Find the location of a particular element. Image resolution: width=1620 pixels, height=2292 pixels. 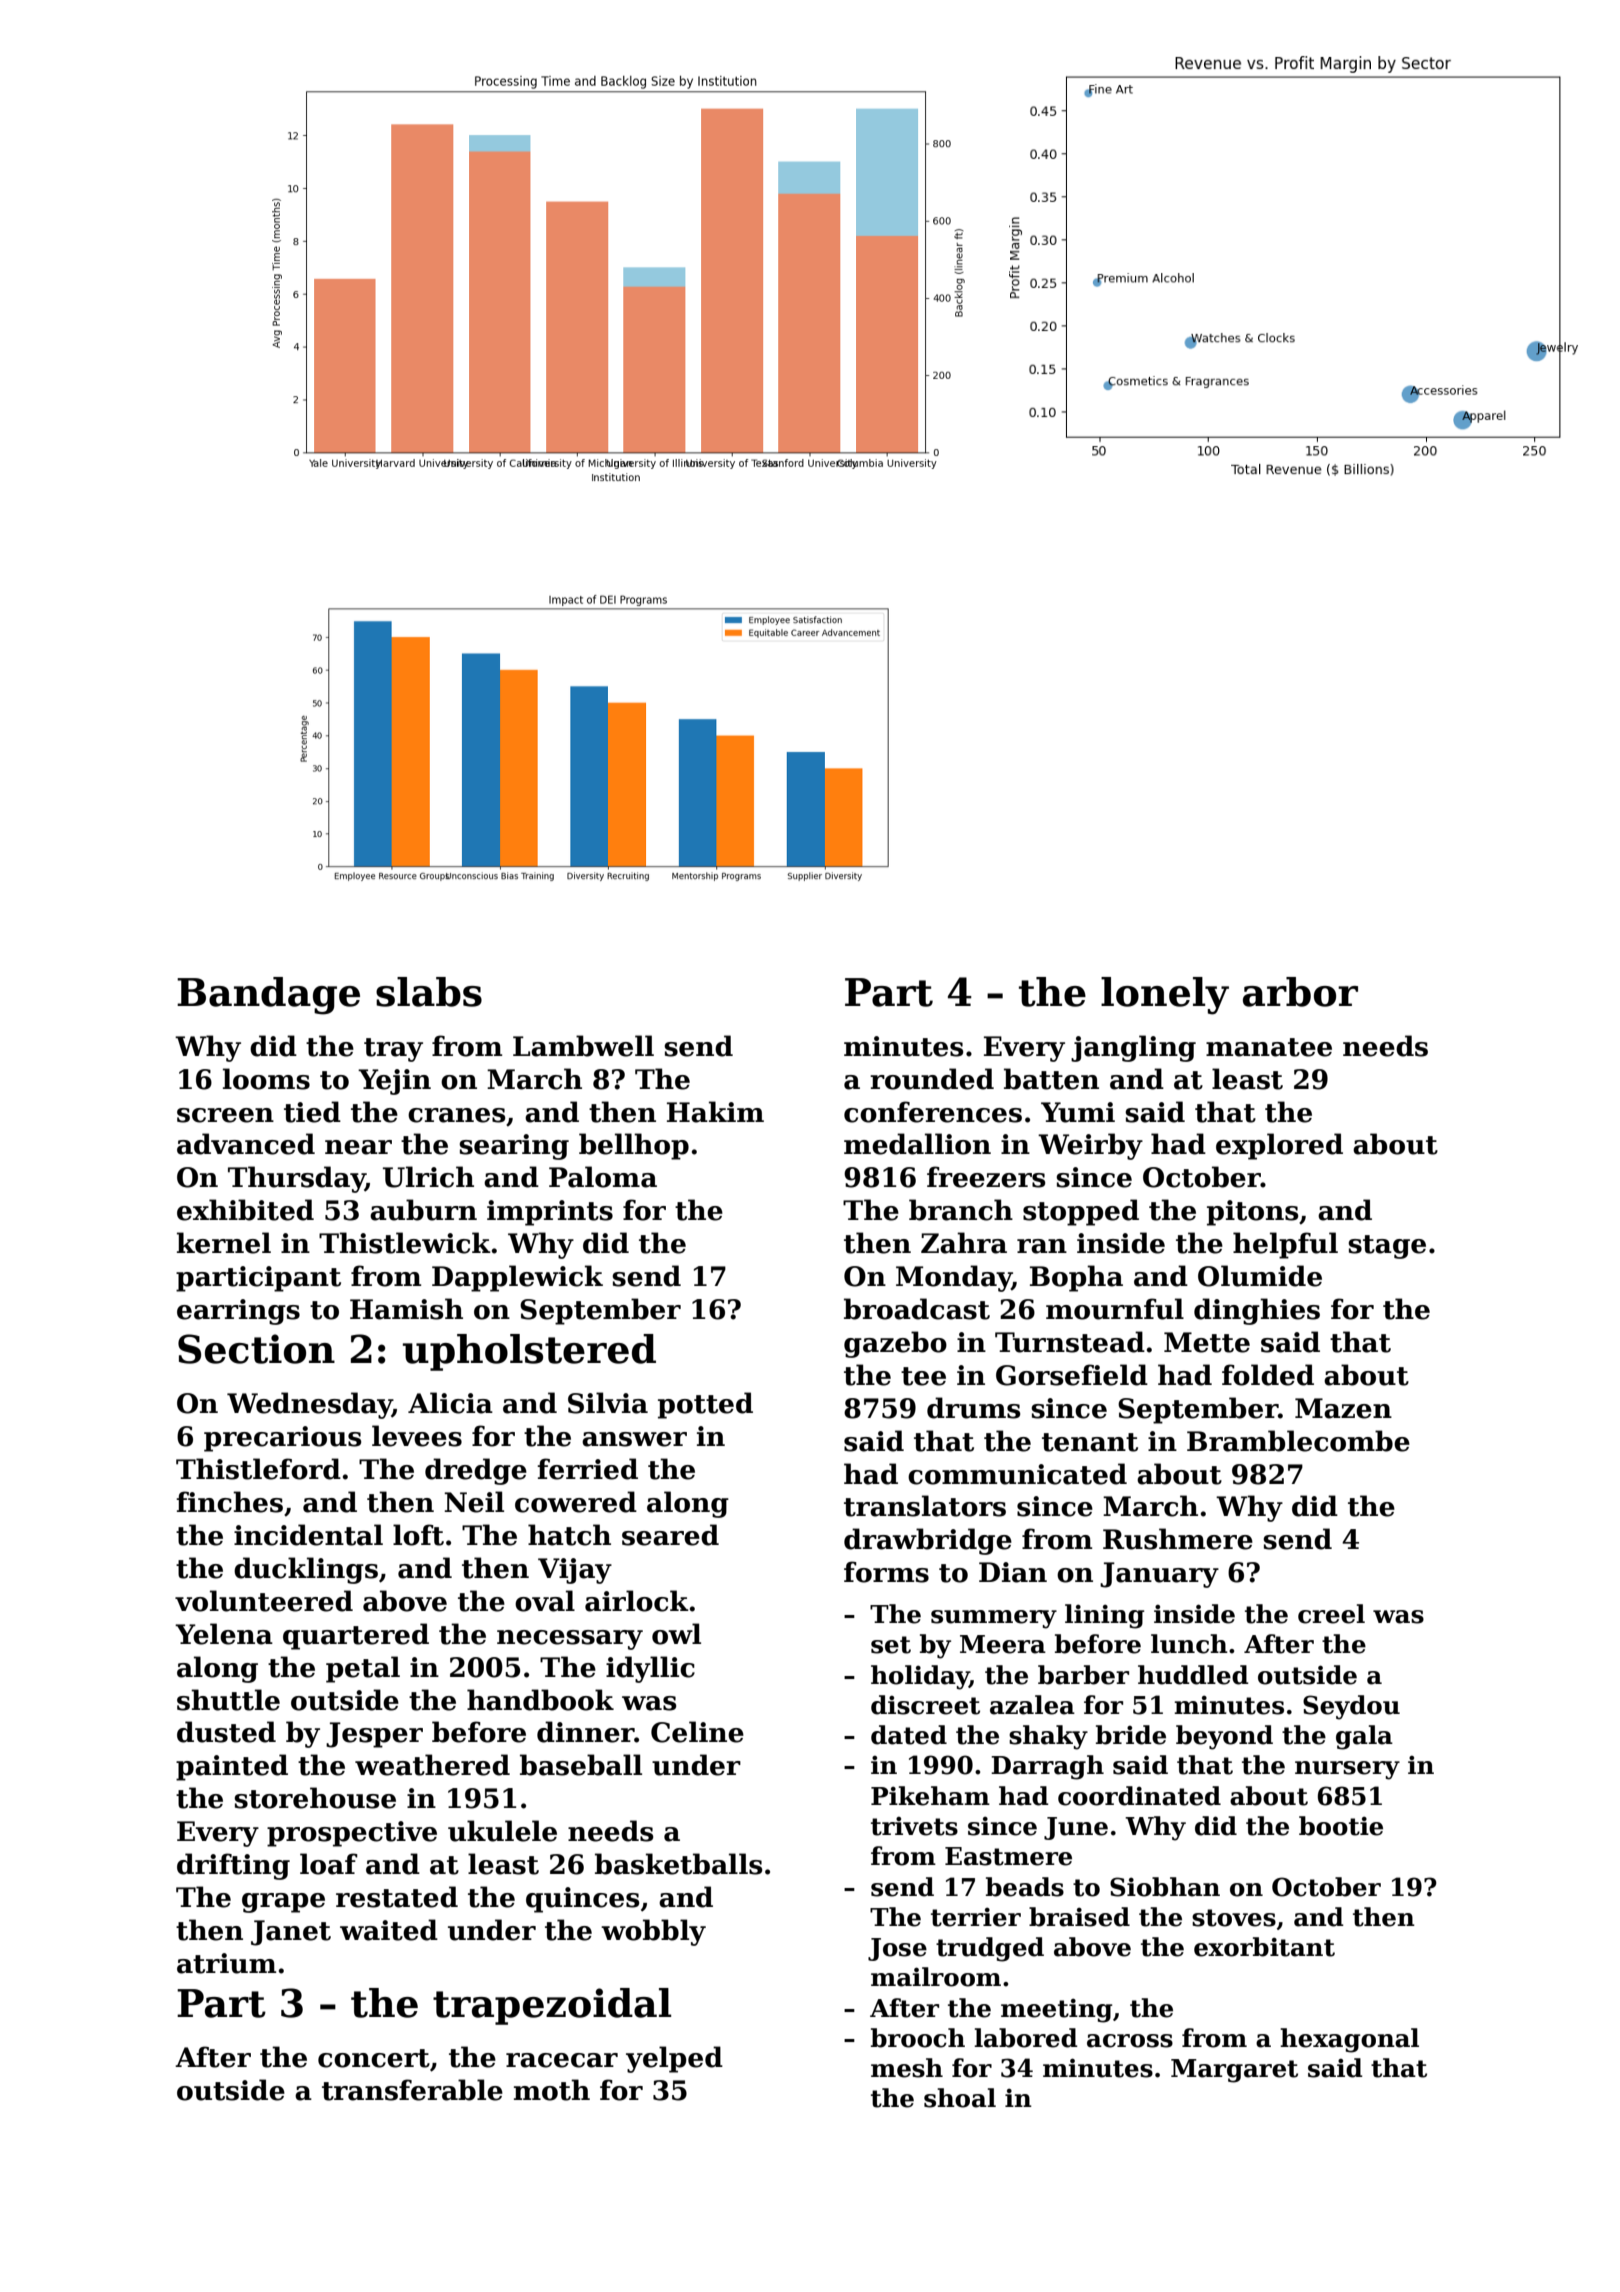

Lambwell is located at coordinates (583, 1046).
